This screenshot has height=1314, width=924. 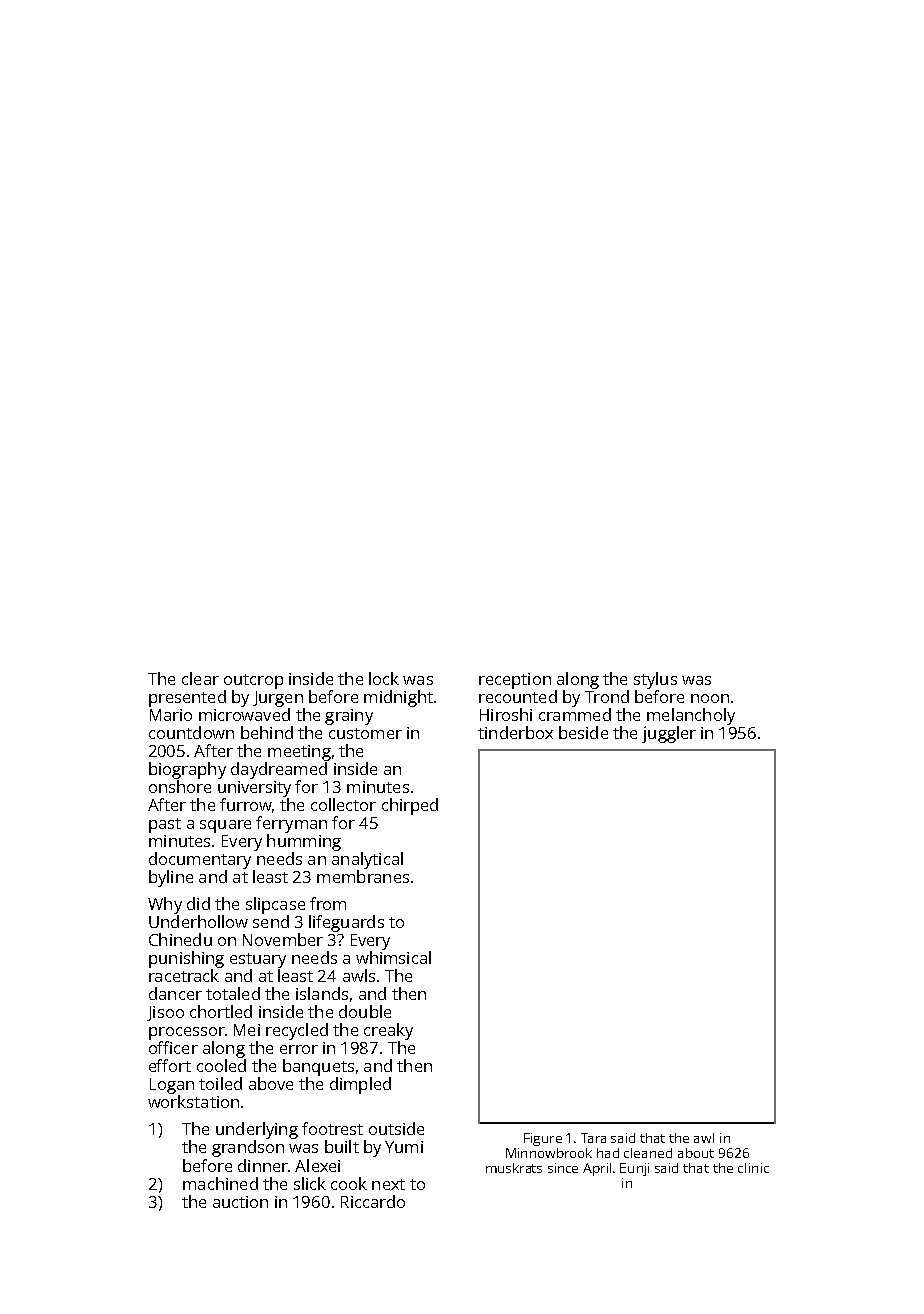 What do you see at coordinates (187, 698) in the screenshot?
I see `presented` at bounding box center [187, 698].
